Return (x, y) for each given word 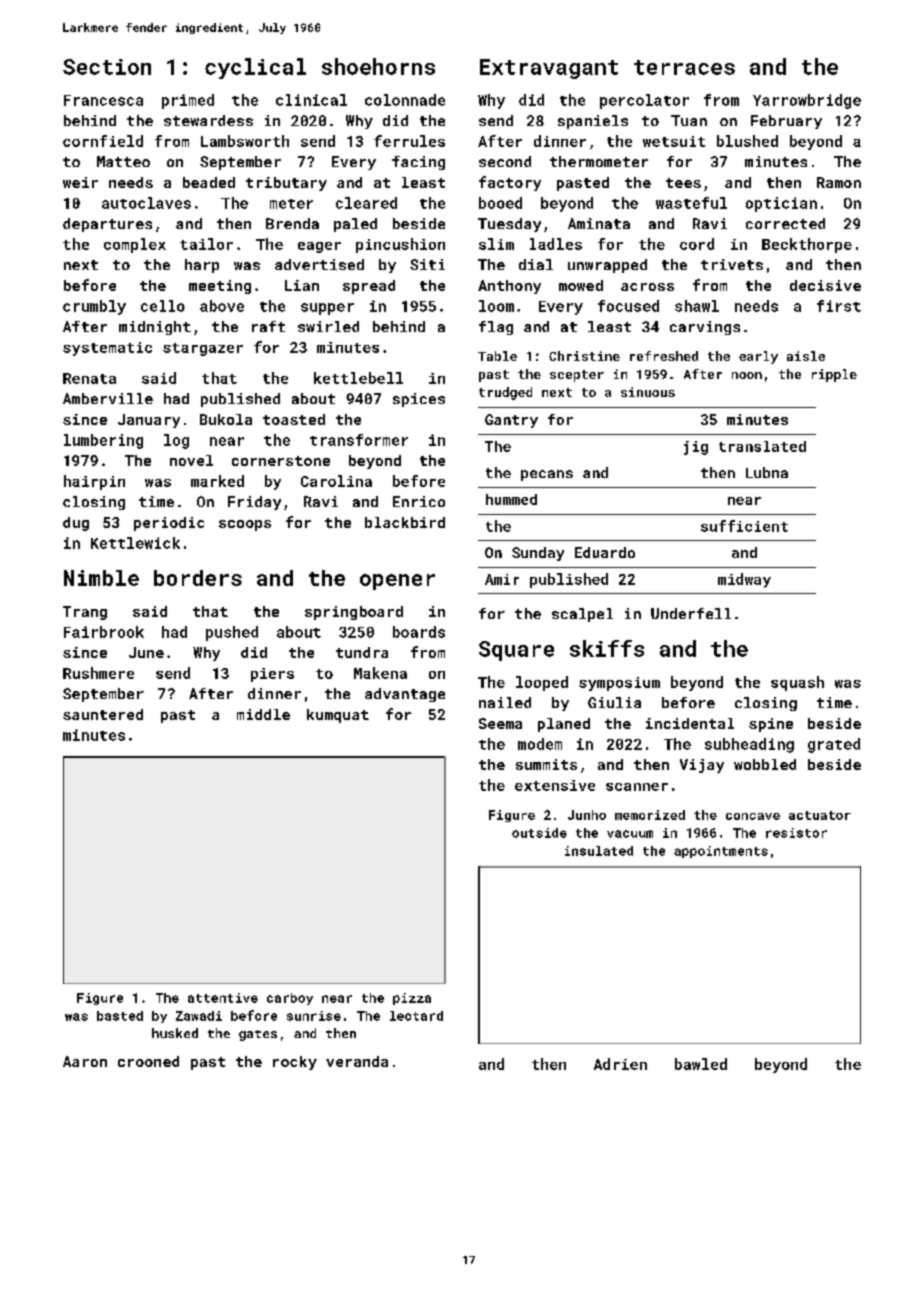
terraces (684, 67)
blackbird (405, 522)
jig (696, 448)
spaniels (593, 122)
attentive (223, 998)
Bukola (226, 419)
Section (107, 67)
